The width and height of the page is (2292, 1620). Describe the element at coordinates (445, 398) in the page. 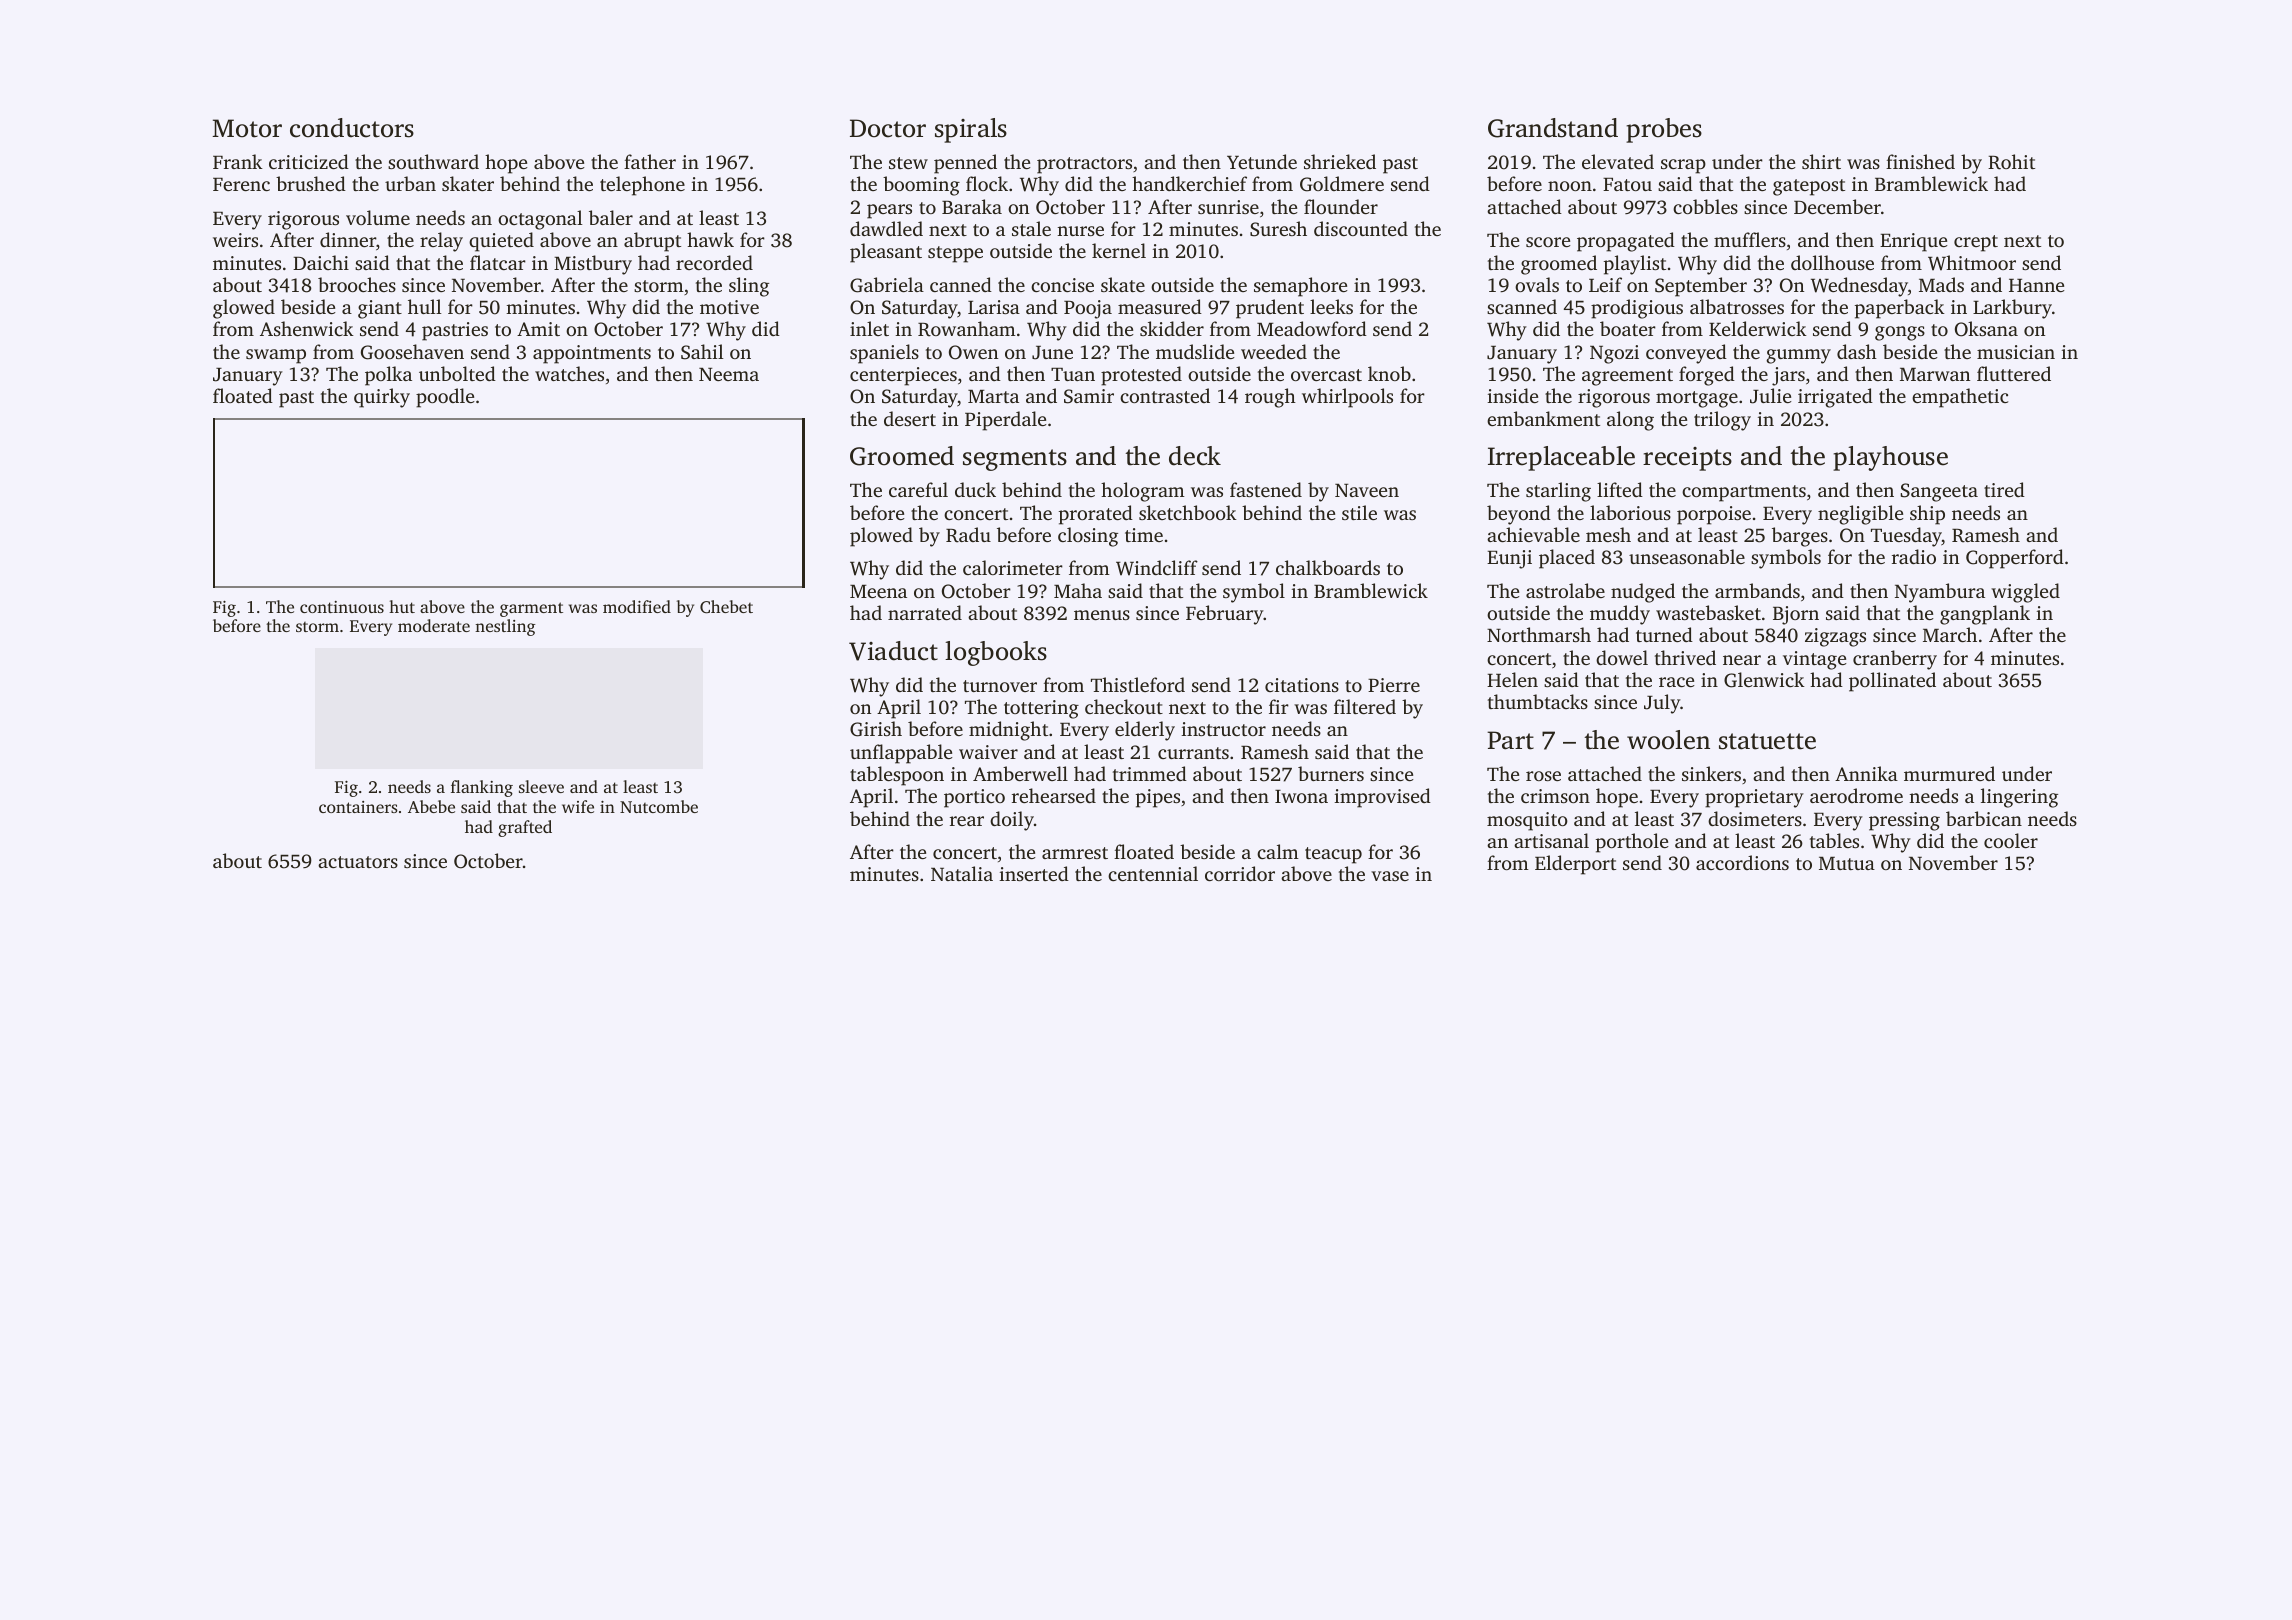

I see `poodle` at that location.
